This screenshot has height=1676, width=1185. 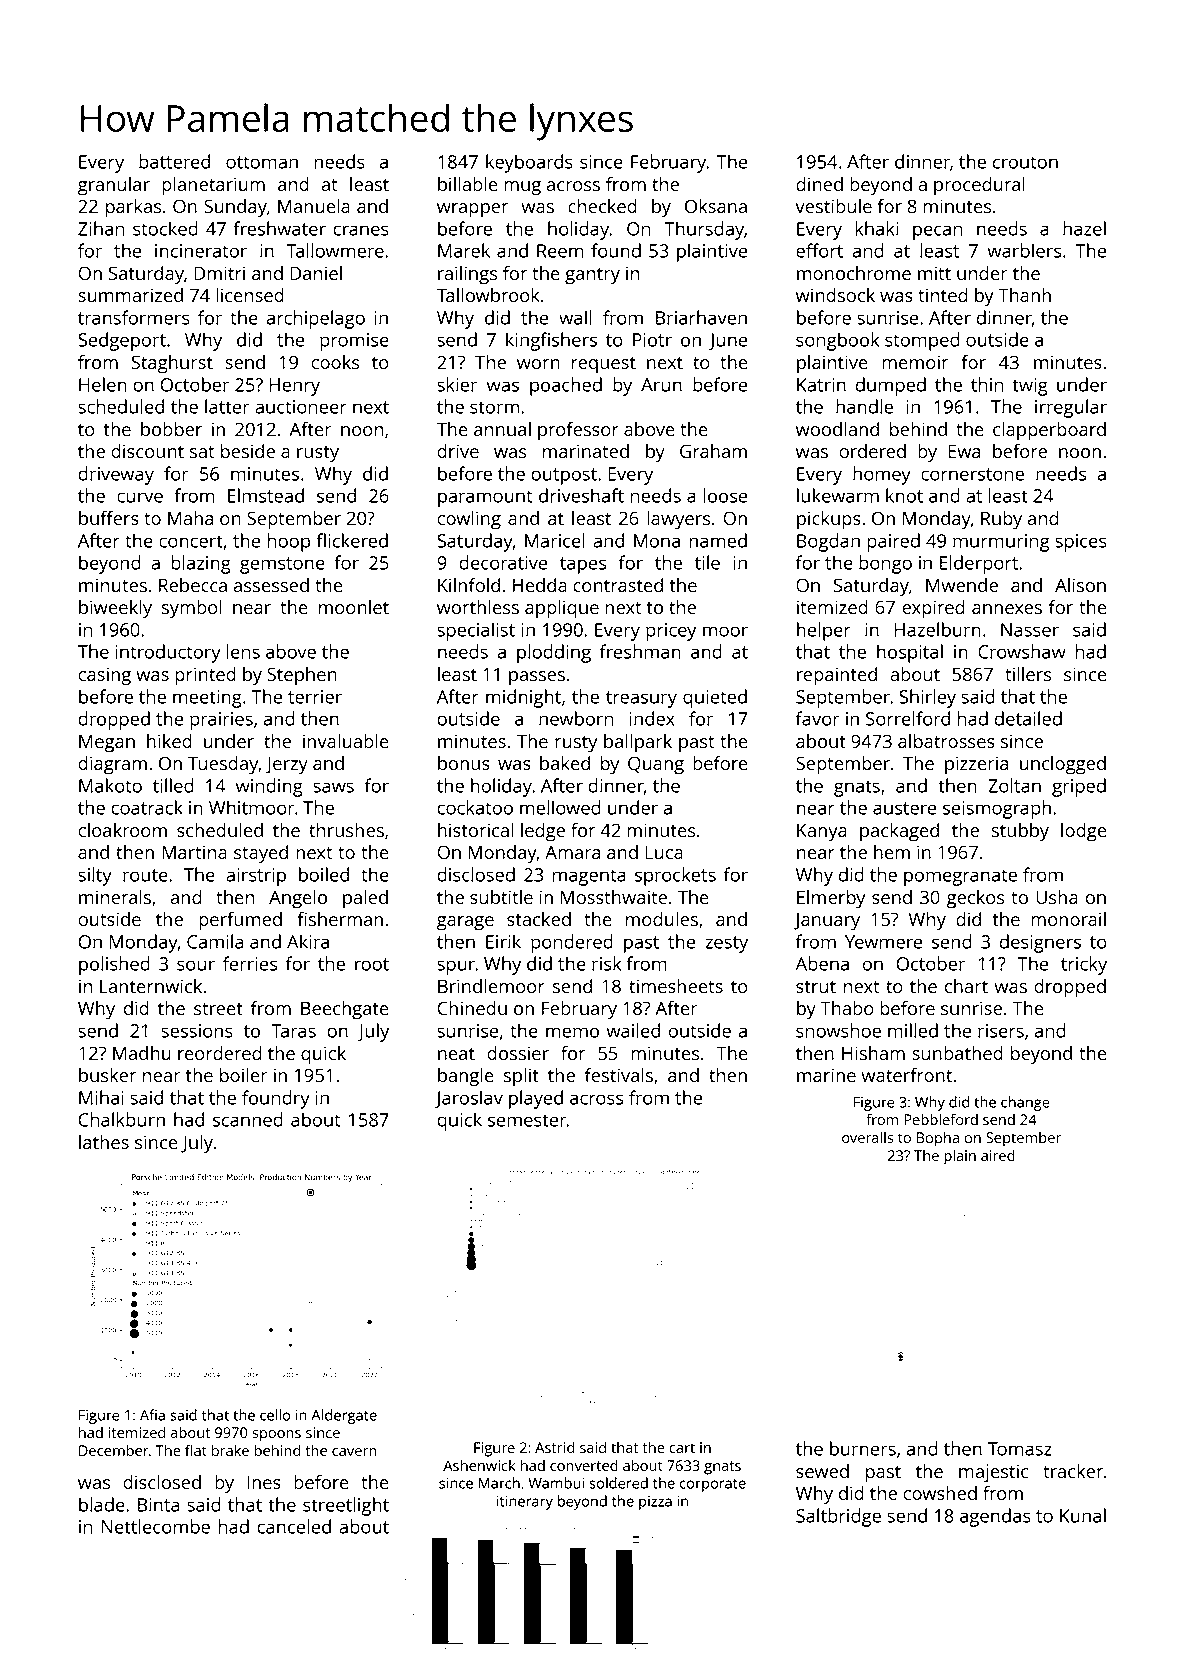 What do you see at coordinates (152, 1415) in the screenshot?
I see `Afia` at bounding box center [152, 1415].
